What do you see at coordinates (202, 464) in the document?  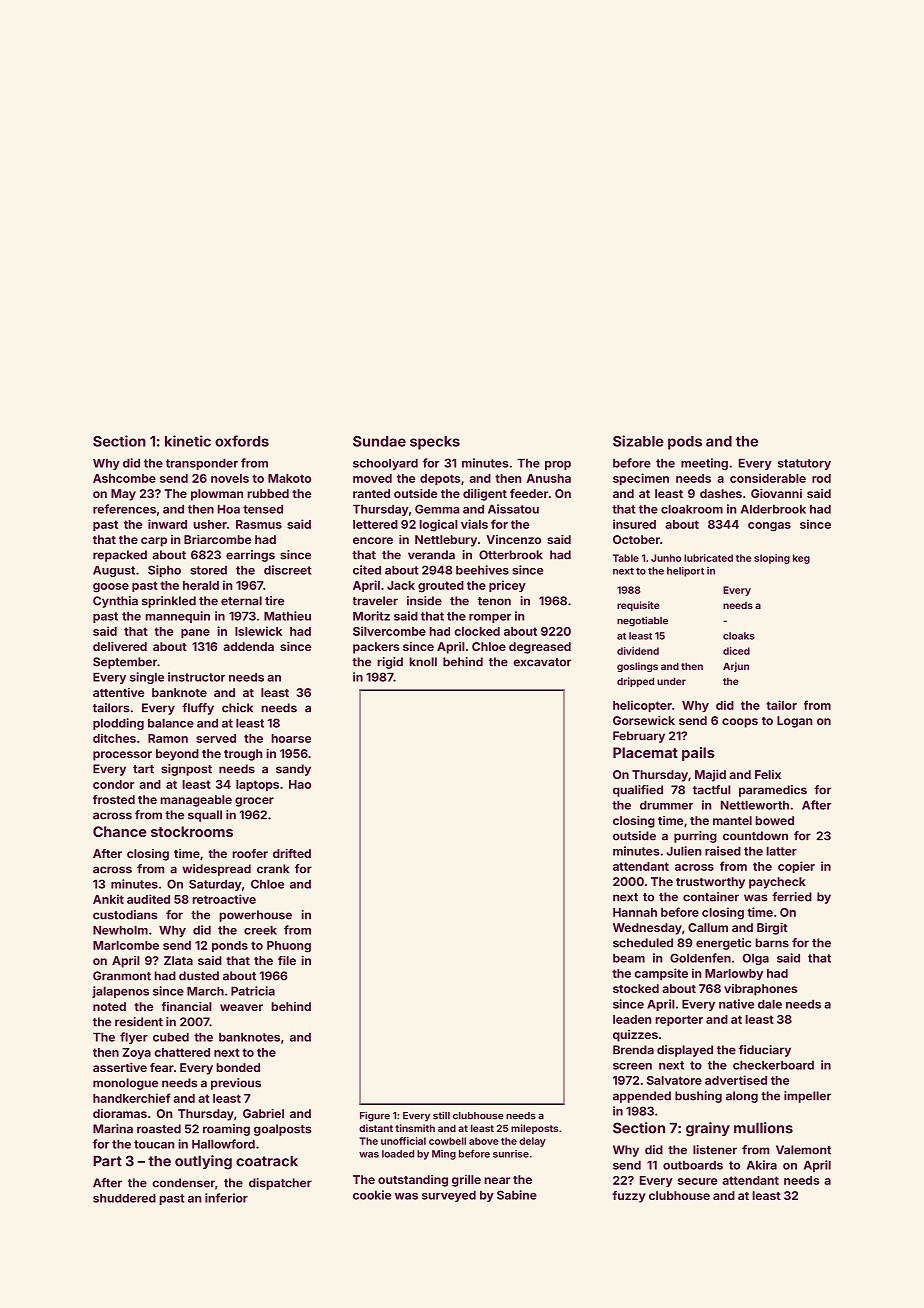 I see `transponder` at bounding box center [202, 464].
